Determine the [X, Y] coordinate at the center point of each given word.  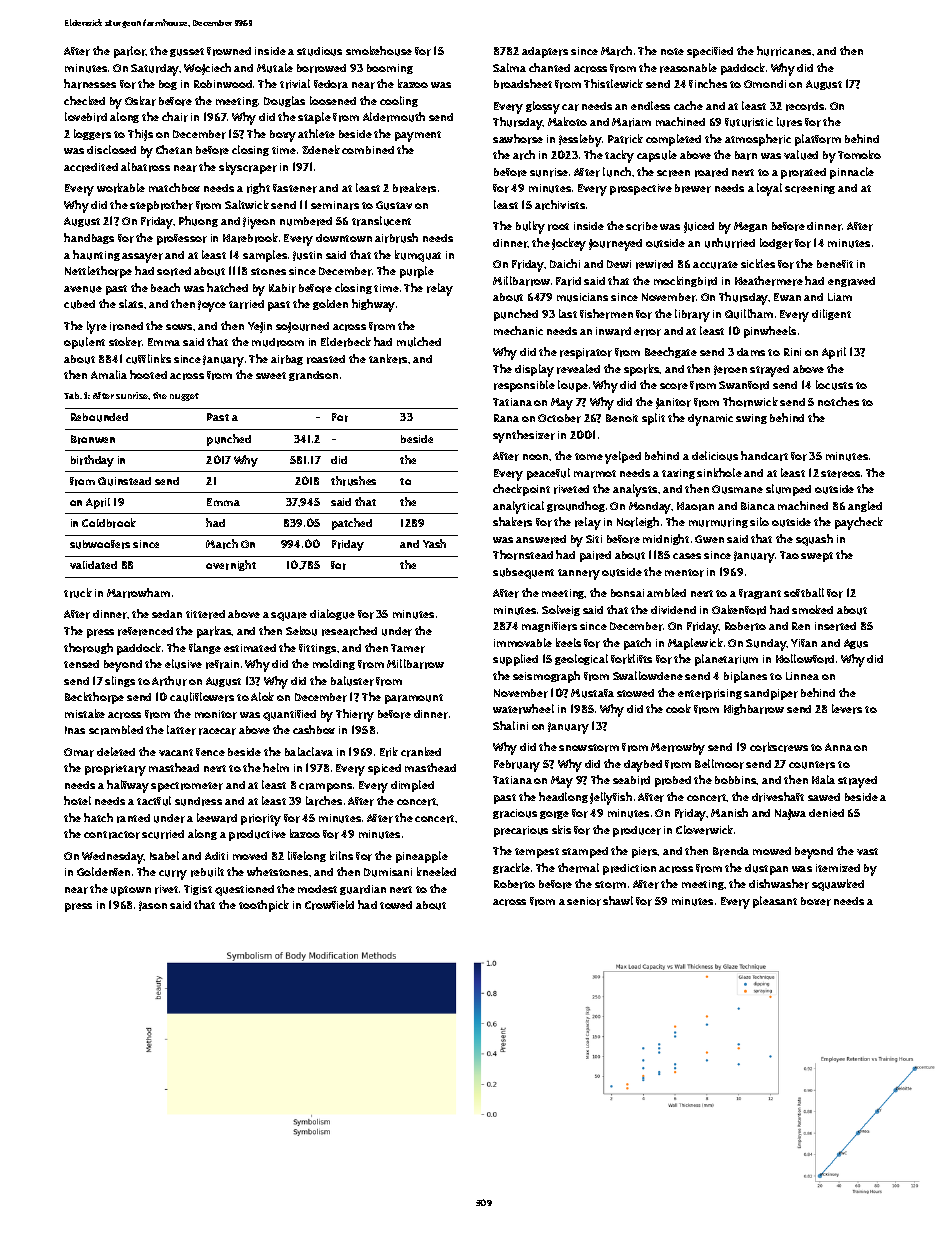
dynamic [710, 420]
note [672, 51]
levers [847, 709]
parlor [130, 52]
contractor [112, 835]
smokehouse [379, 51]
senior [584, 901]
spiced [384, 769]
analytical [518, 507]
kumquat [418, 256]
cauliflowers [202, 697]
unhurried [730, 243]
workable [121, 188]
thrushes [353, 481]
